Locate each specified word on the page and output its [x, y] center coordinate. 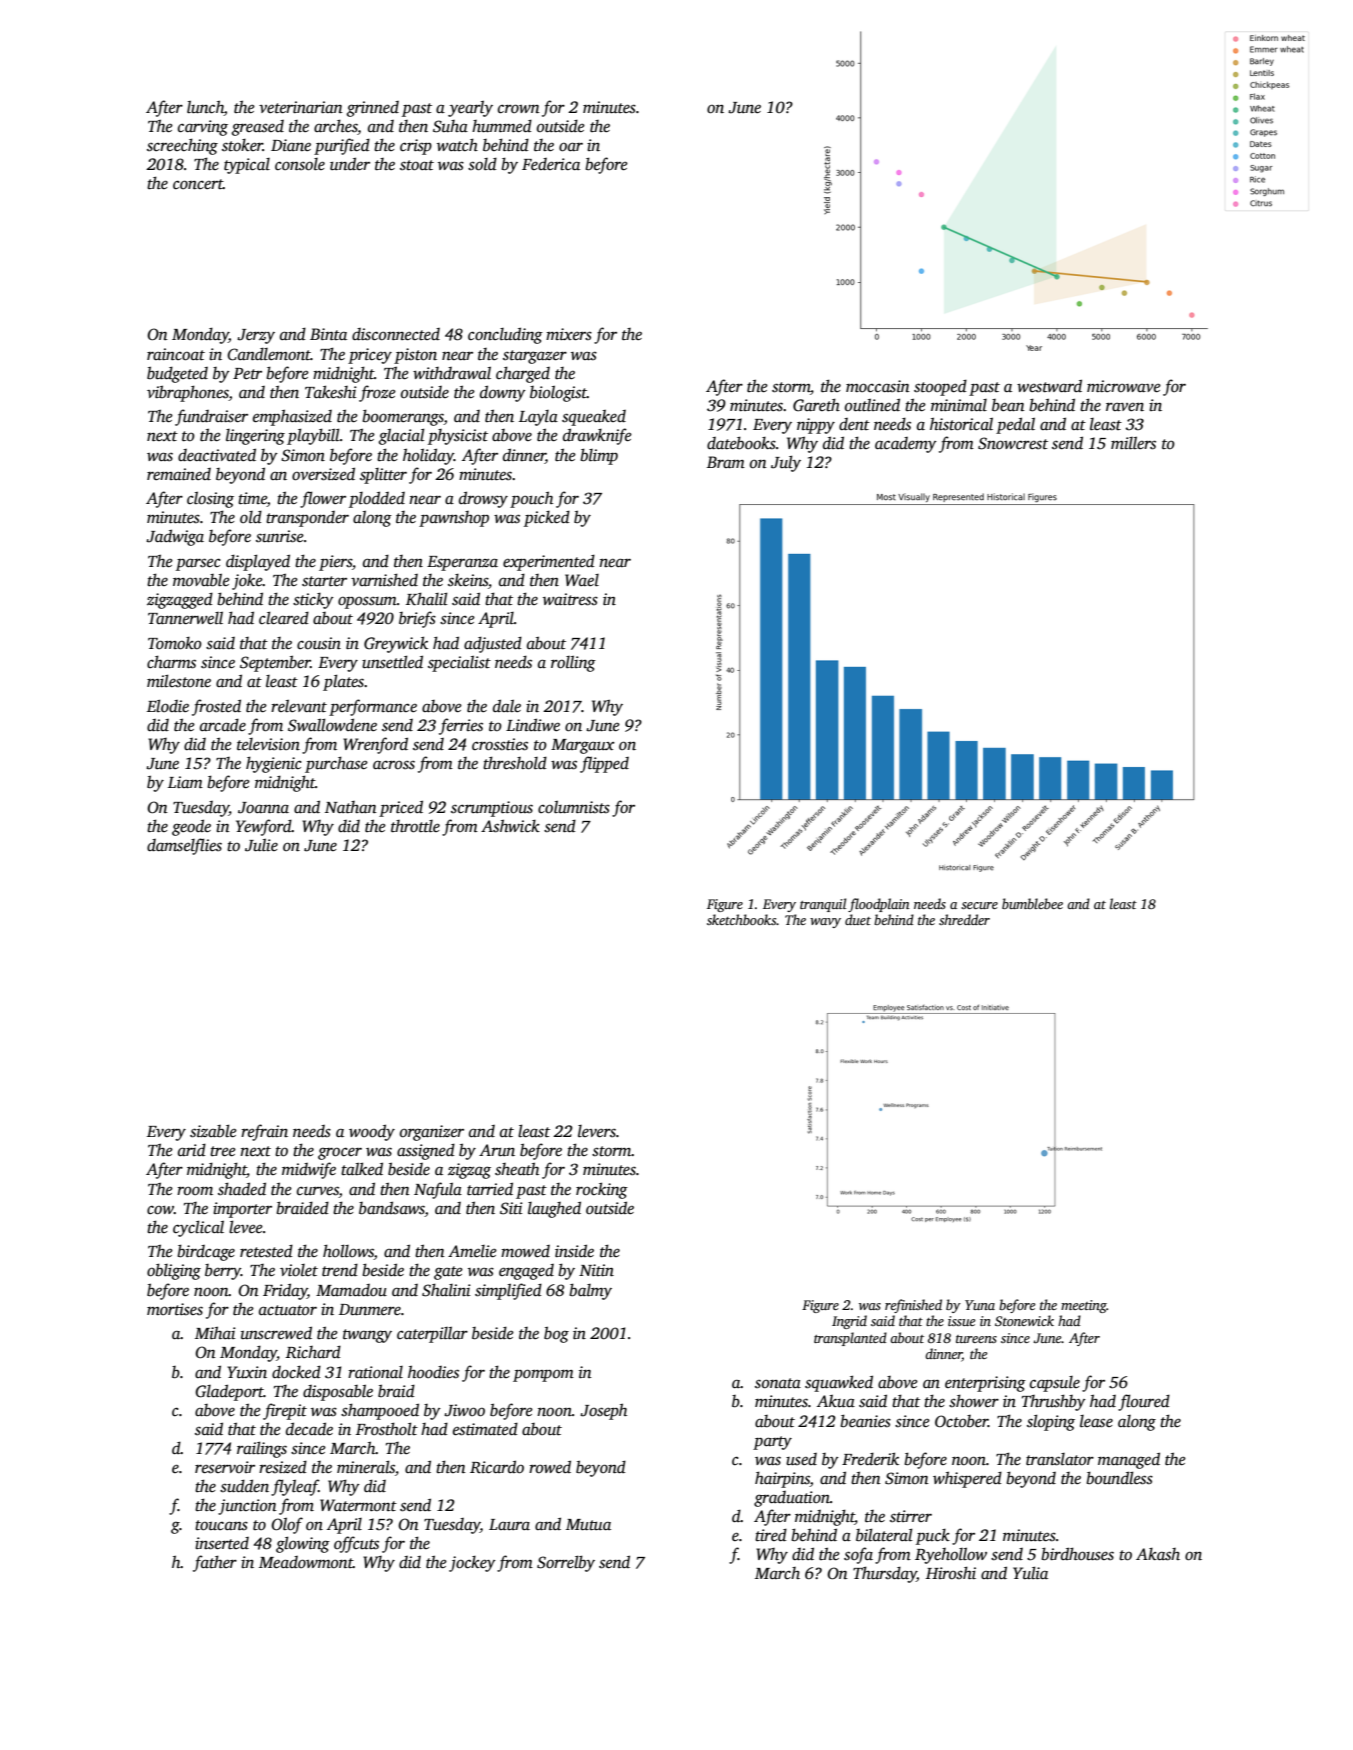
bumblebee [1032, 903]
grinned [372, 109]
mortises [175, 1309]
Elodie [168, 706]
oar [571, 147]
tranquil [823, 905]
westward [1049, 386]
